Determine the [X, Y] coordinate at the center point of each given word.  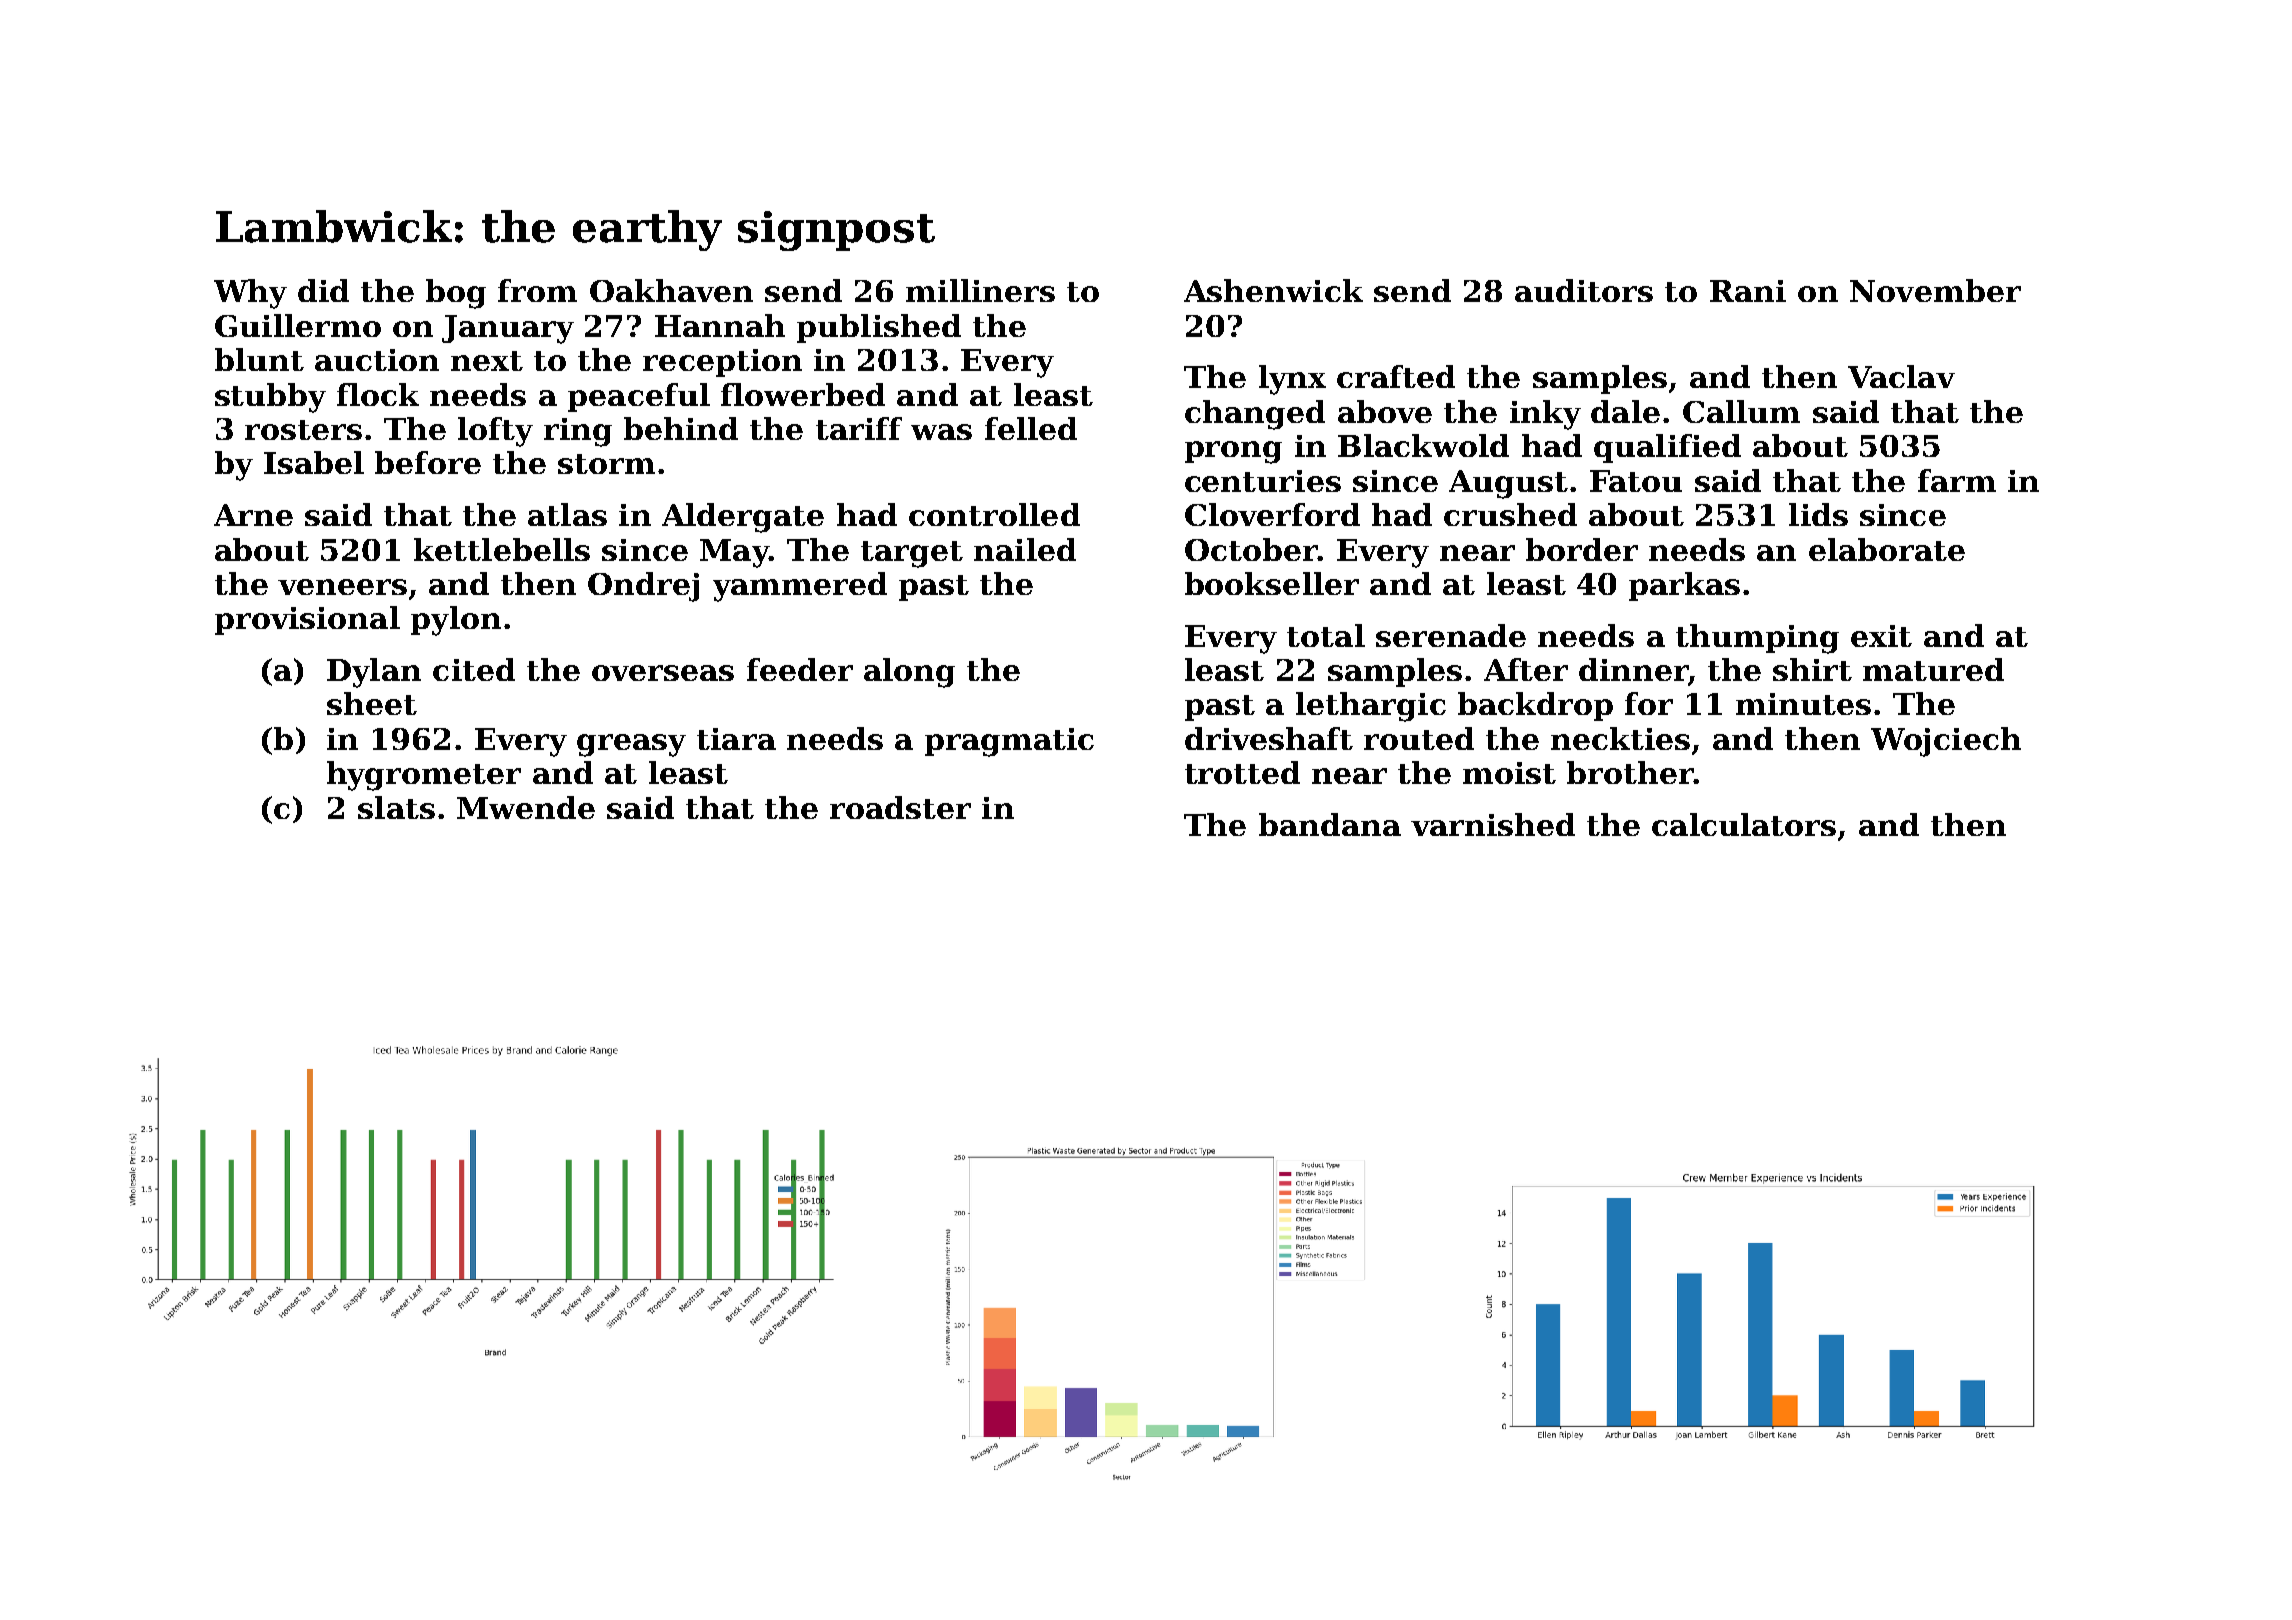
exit [1881, 636]
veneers [342, 587]
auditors [1584, 290]
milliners [980, 290]
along [909, 673]
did [323, 290]
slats [396, 807]
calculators [1744, 824]
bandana [1330, 824]
